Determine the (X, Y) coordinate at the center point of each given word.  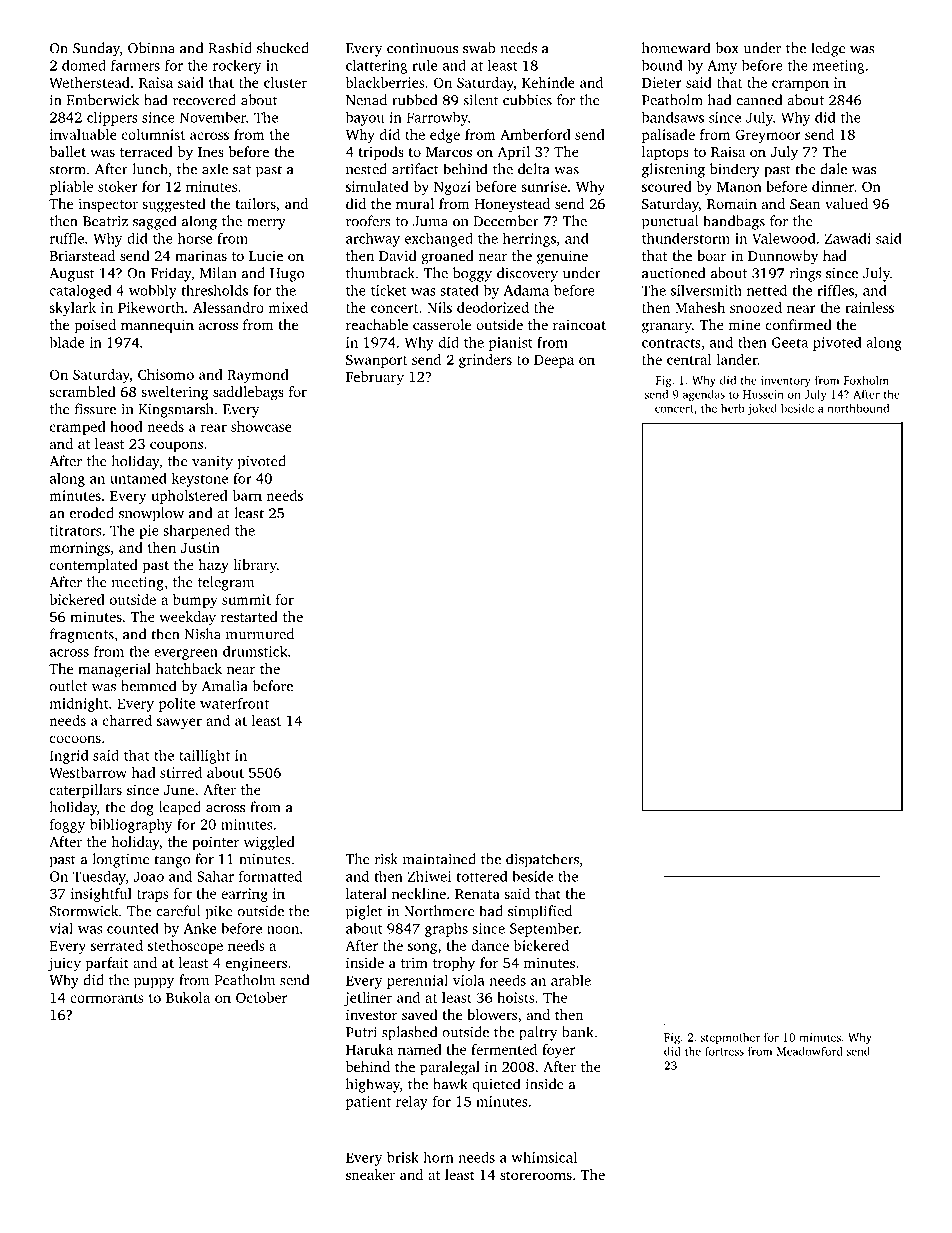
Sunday (96, 49)
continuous (422, 48)
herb (733, 408)
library (255, 566)
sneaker (370, 1174)
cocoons (75, 739)
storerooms (536, 1175)
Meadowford (810, 1051)
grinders (485, 361)
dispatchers (542, 860)
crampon (800, 85)
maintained (439, 859)
